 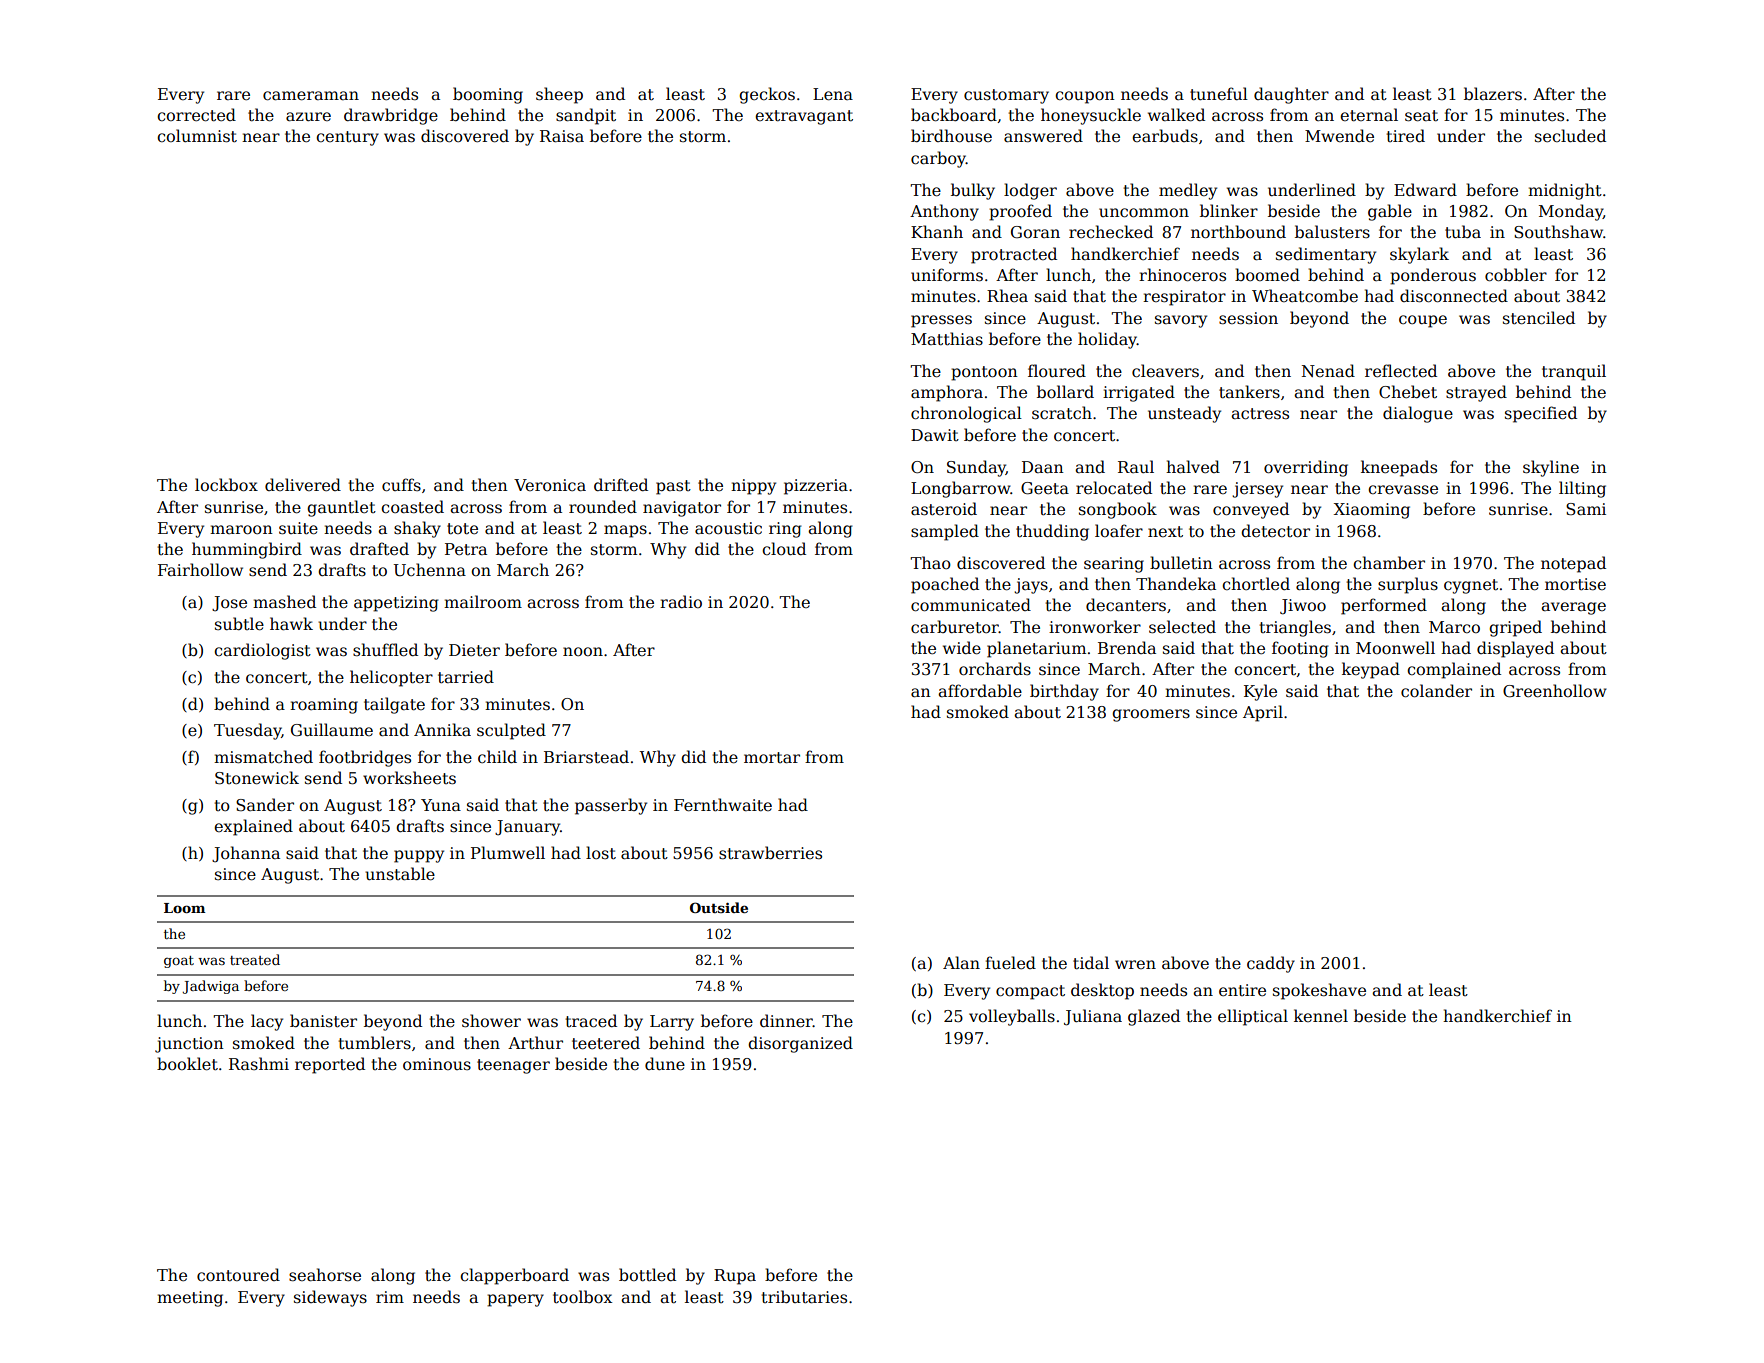 I want to click on Alan, so click(x=961, y=962).
